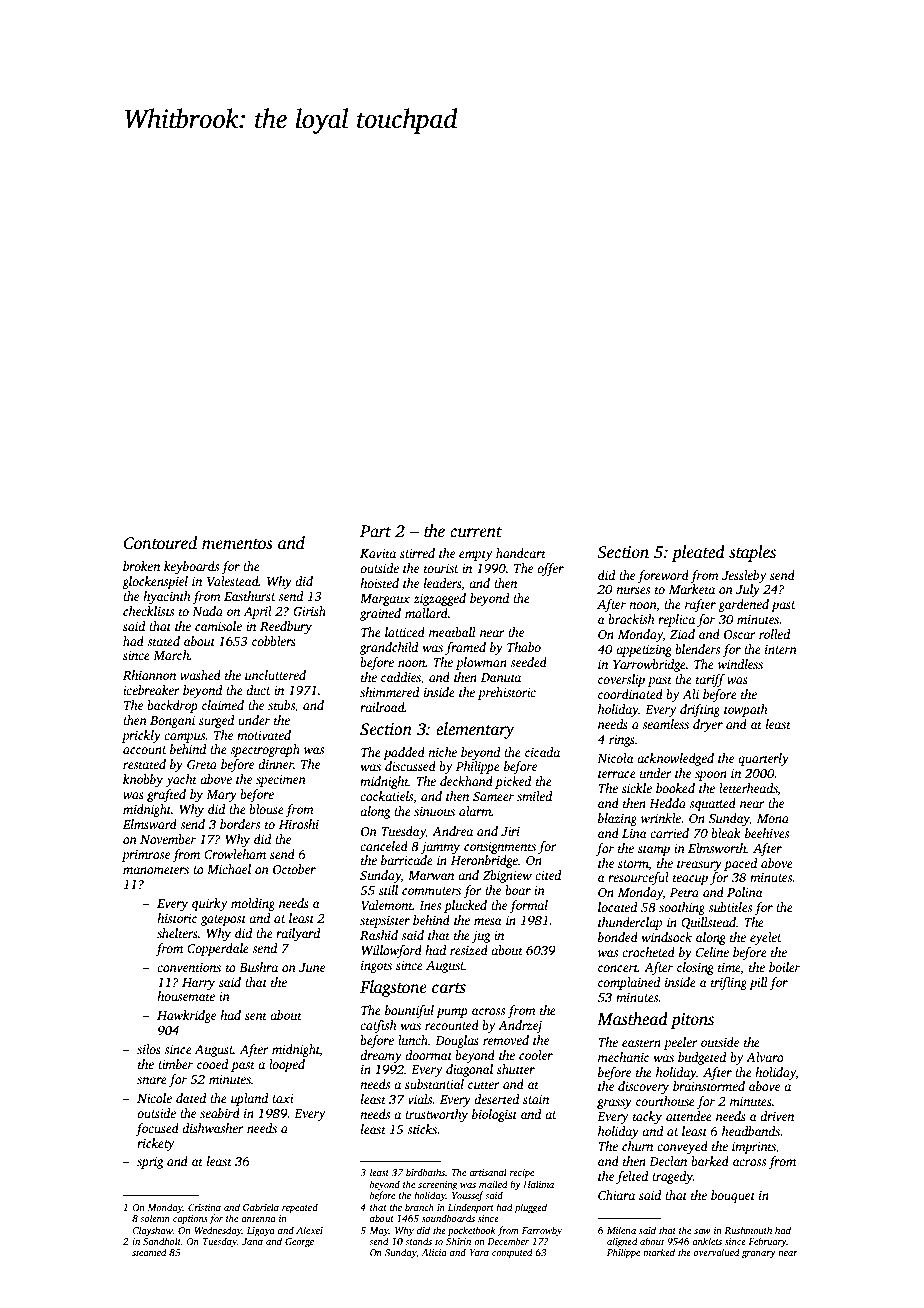 This document has width=924, height=1308. I want to click on Rushmouth, so click(748, 1230).
